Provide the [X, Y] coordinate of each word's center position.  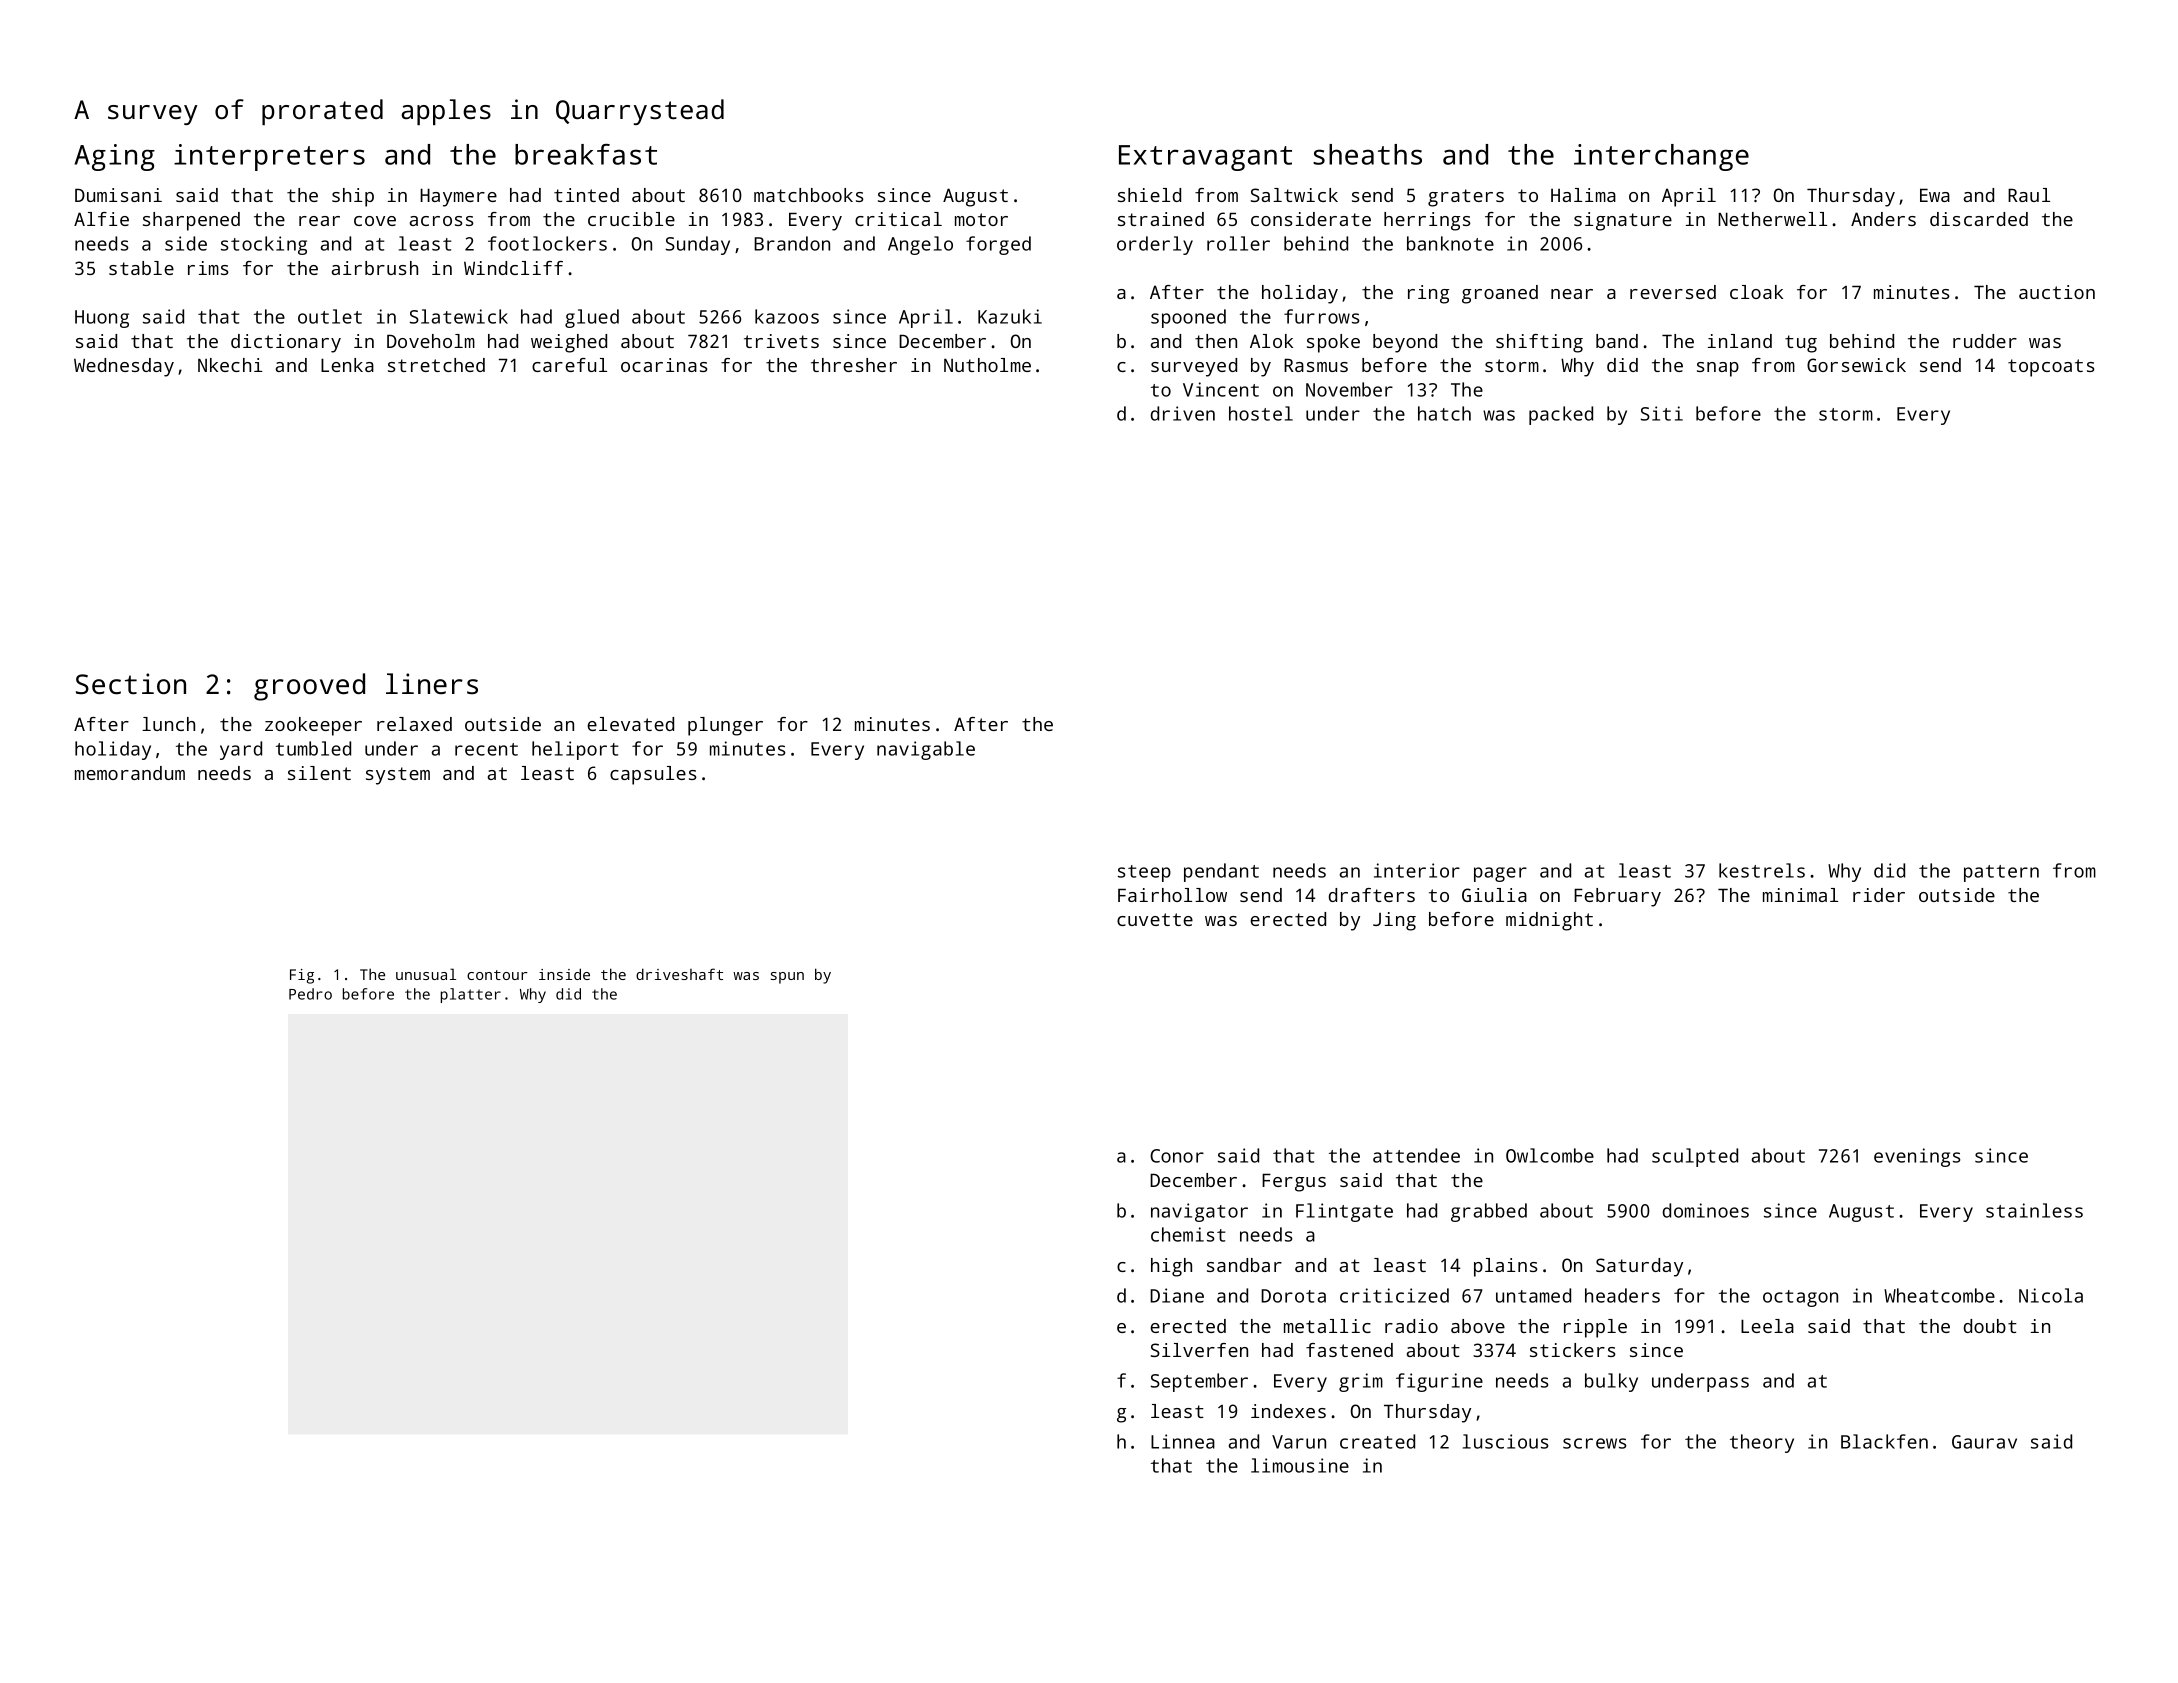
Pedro [310, 994]
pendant [1221, 872]
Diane [1177, 1295]
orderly [1155, 245]
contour [497, 975]
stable [141, 268]
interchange [1661, 157]
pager [1500, 874]
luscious [1506, 1441]
